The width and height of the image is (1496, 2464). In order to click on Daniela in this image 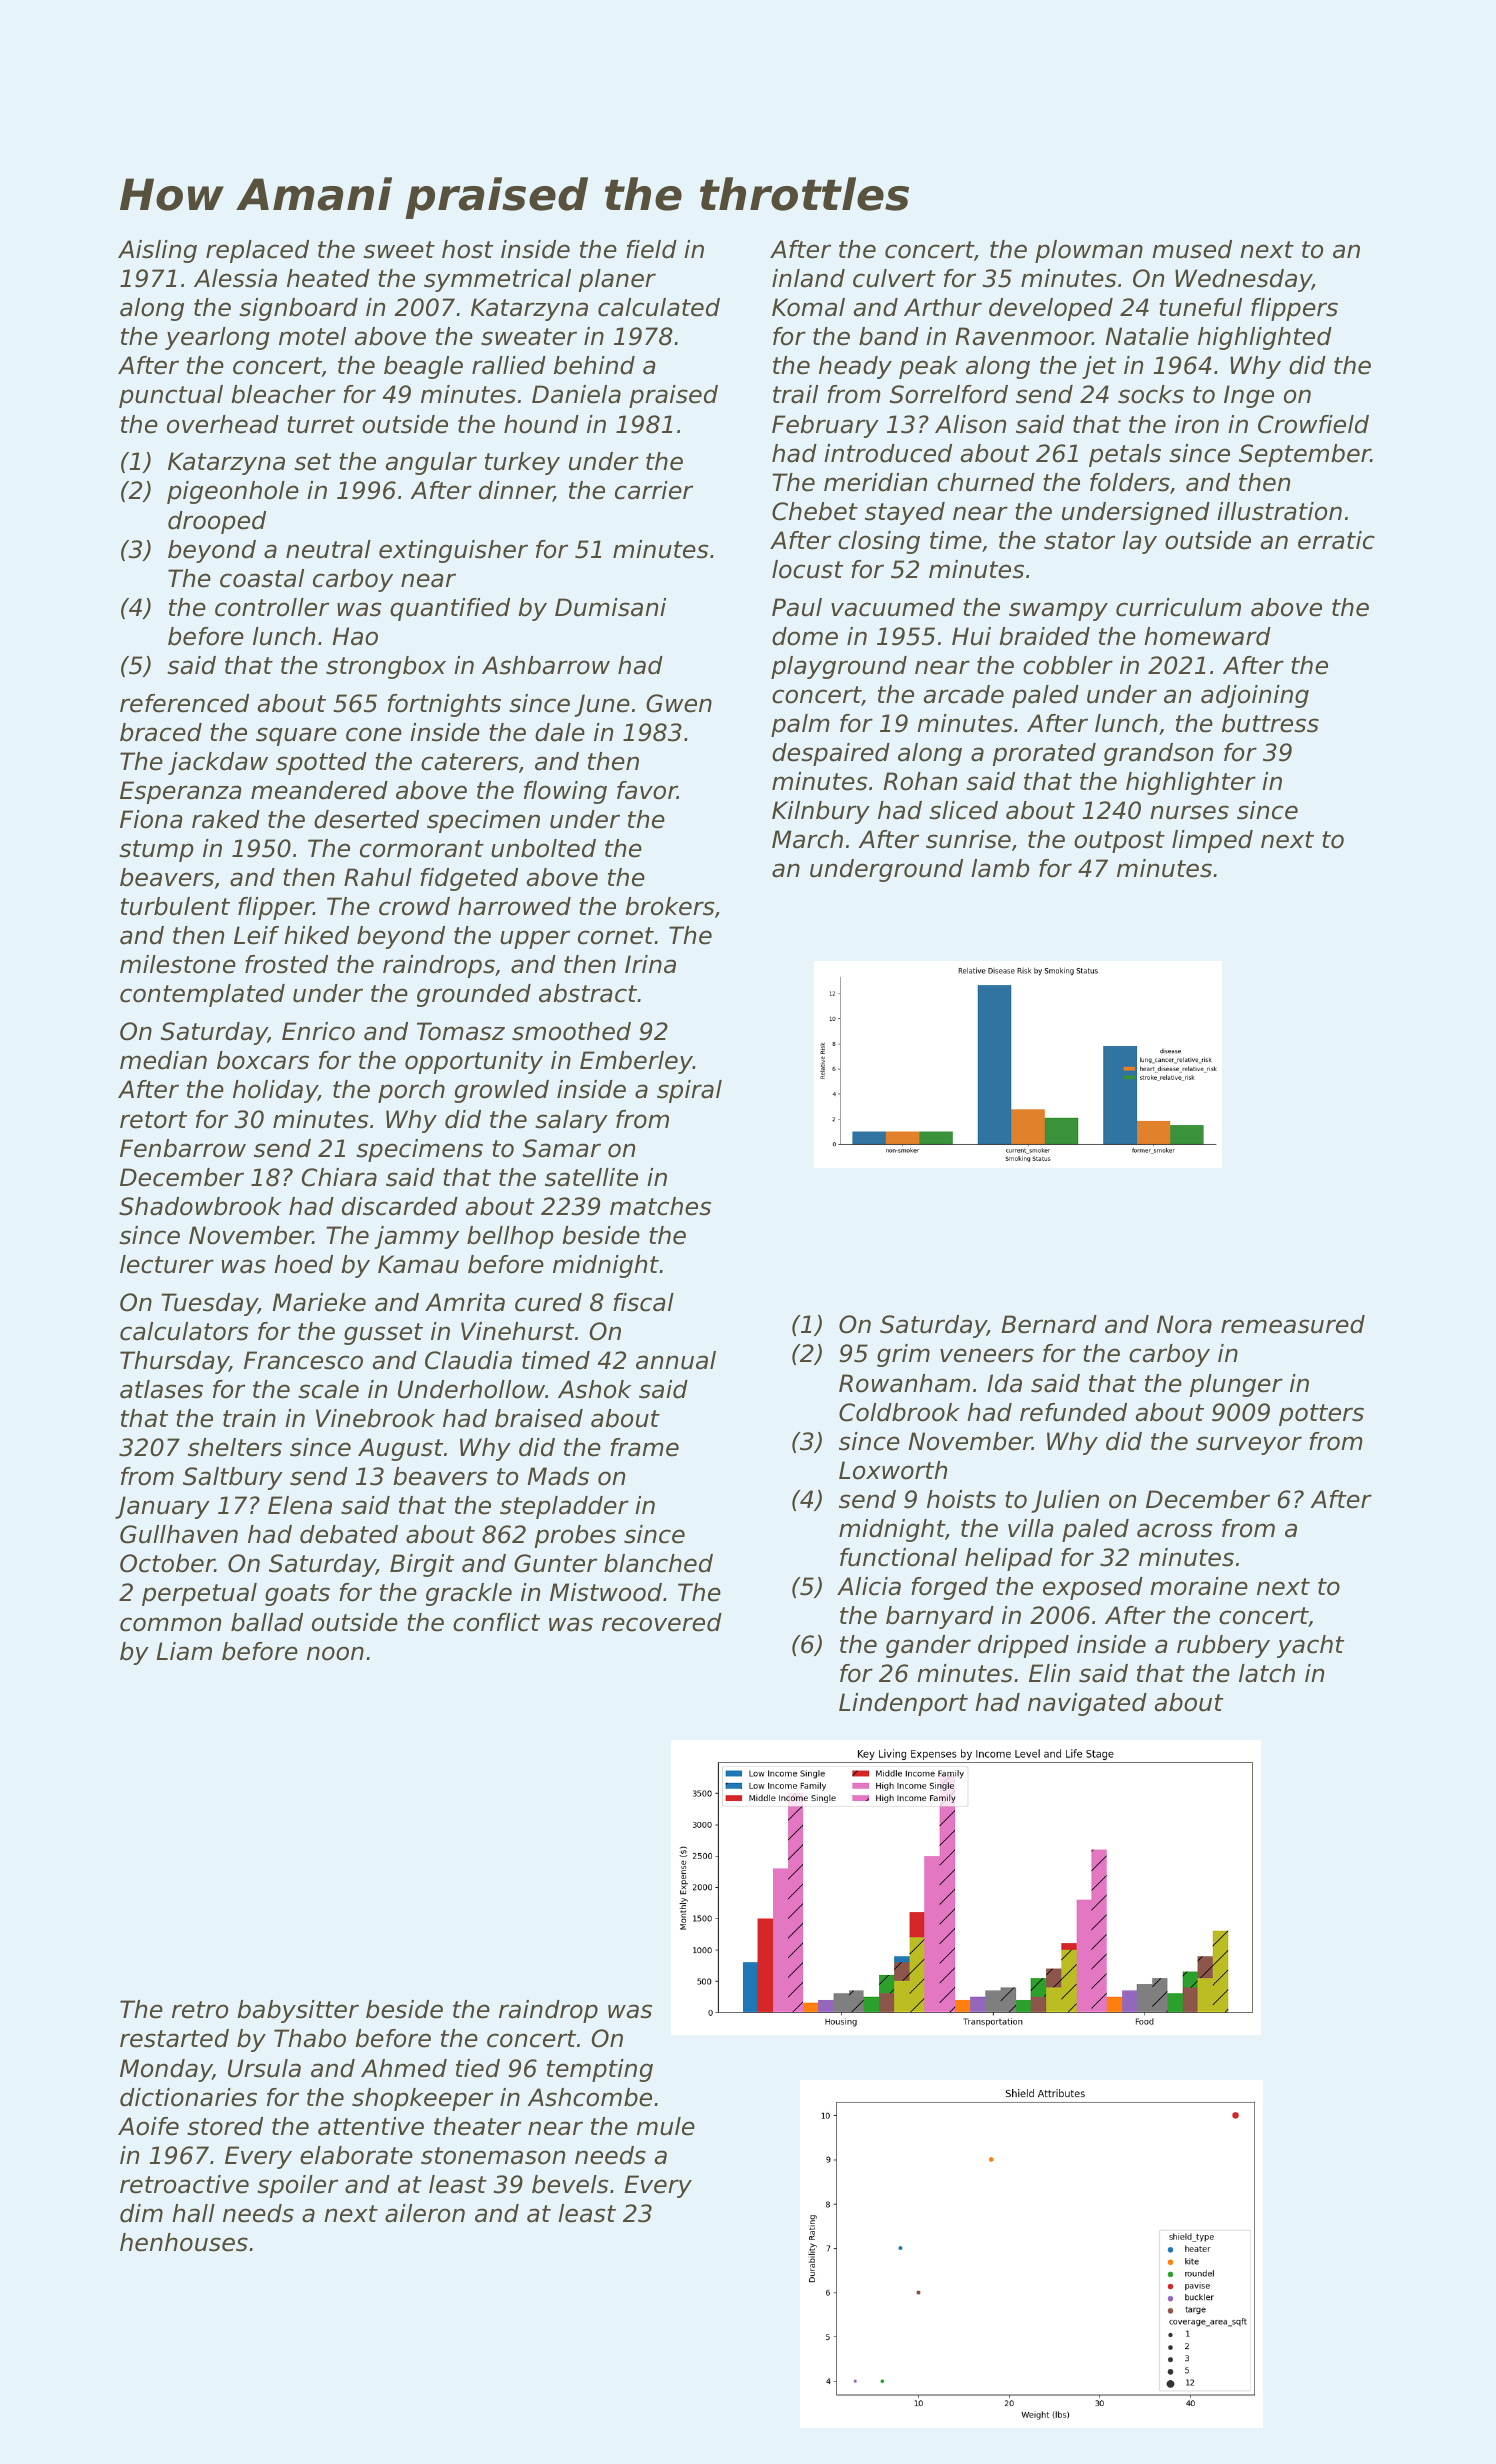, I will do `click(576, 394)`.
